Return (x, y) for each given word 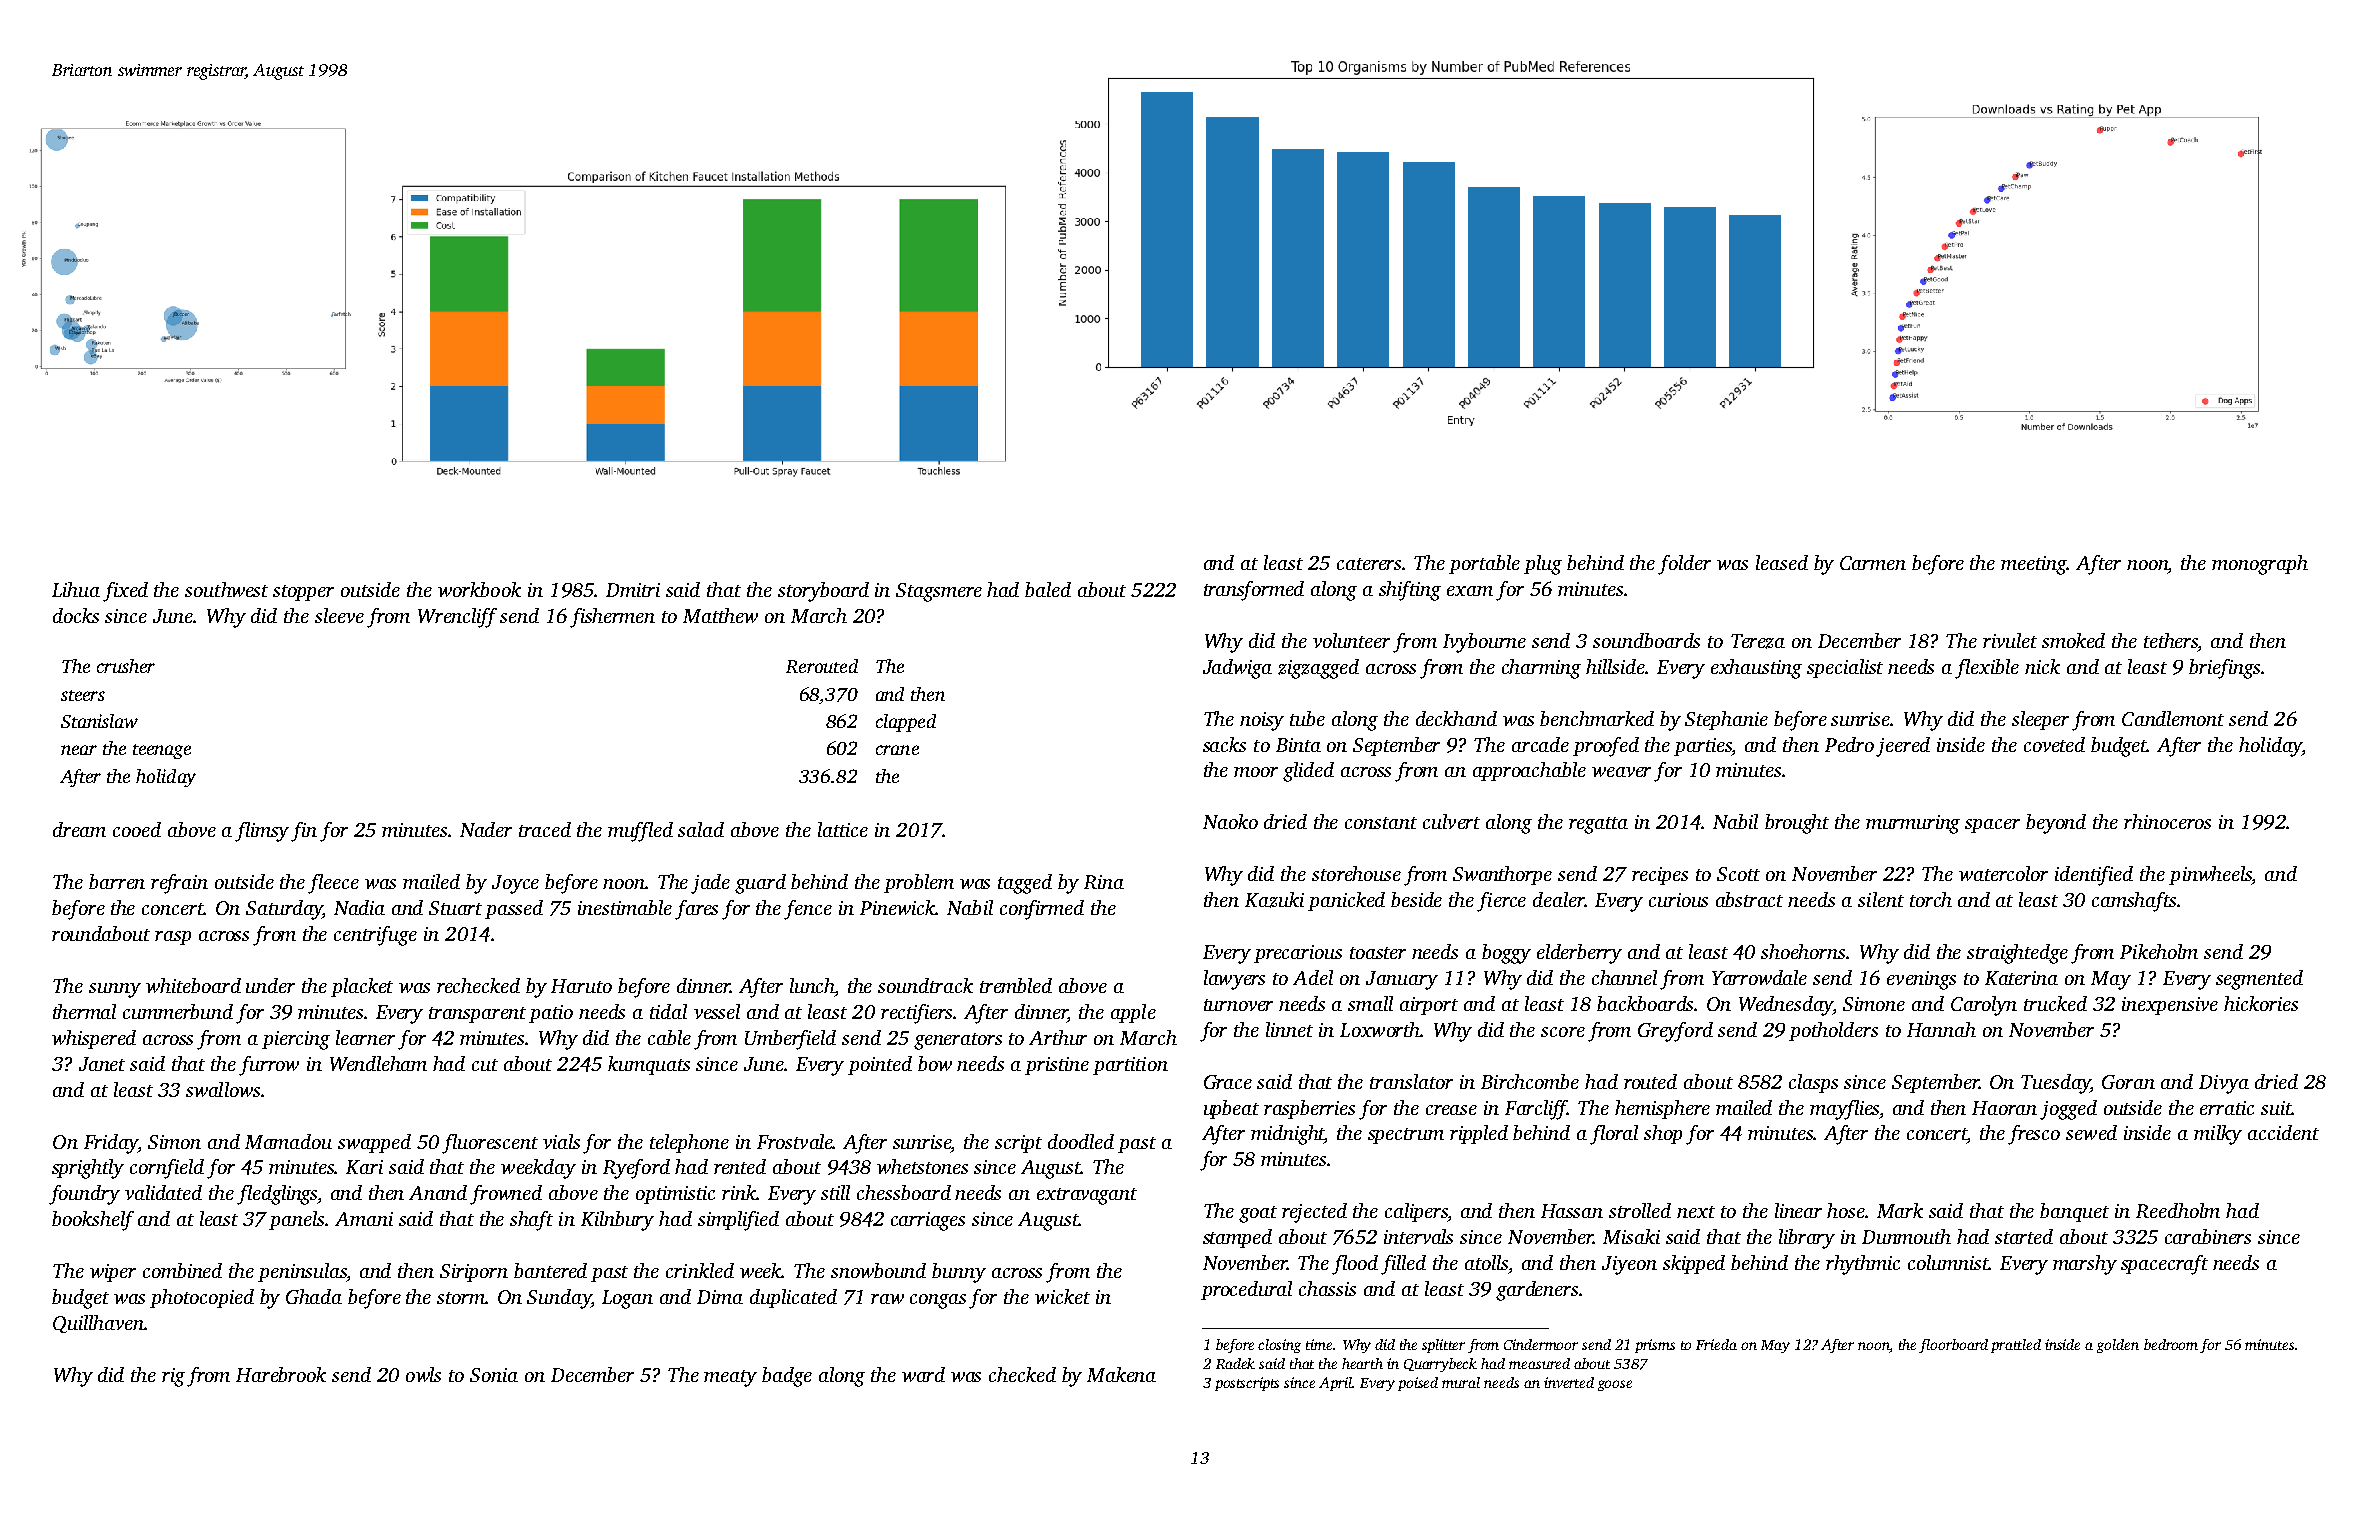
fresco (2034, 1135)
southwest (226, 589)
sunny (115, 990)
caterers (1370, 564)
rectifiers (917, 1014)
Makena (1121, 1374)
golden (2118, 1346)
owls (423, 1374)
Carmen (1873, 563)
